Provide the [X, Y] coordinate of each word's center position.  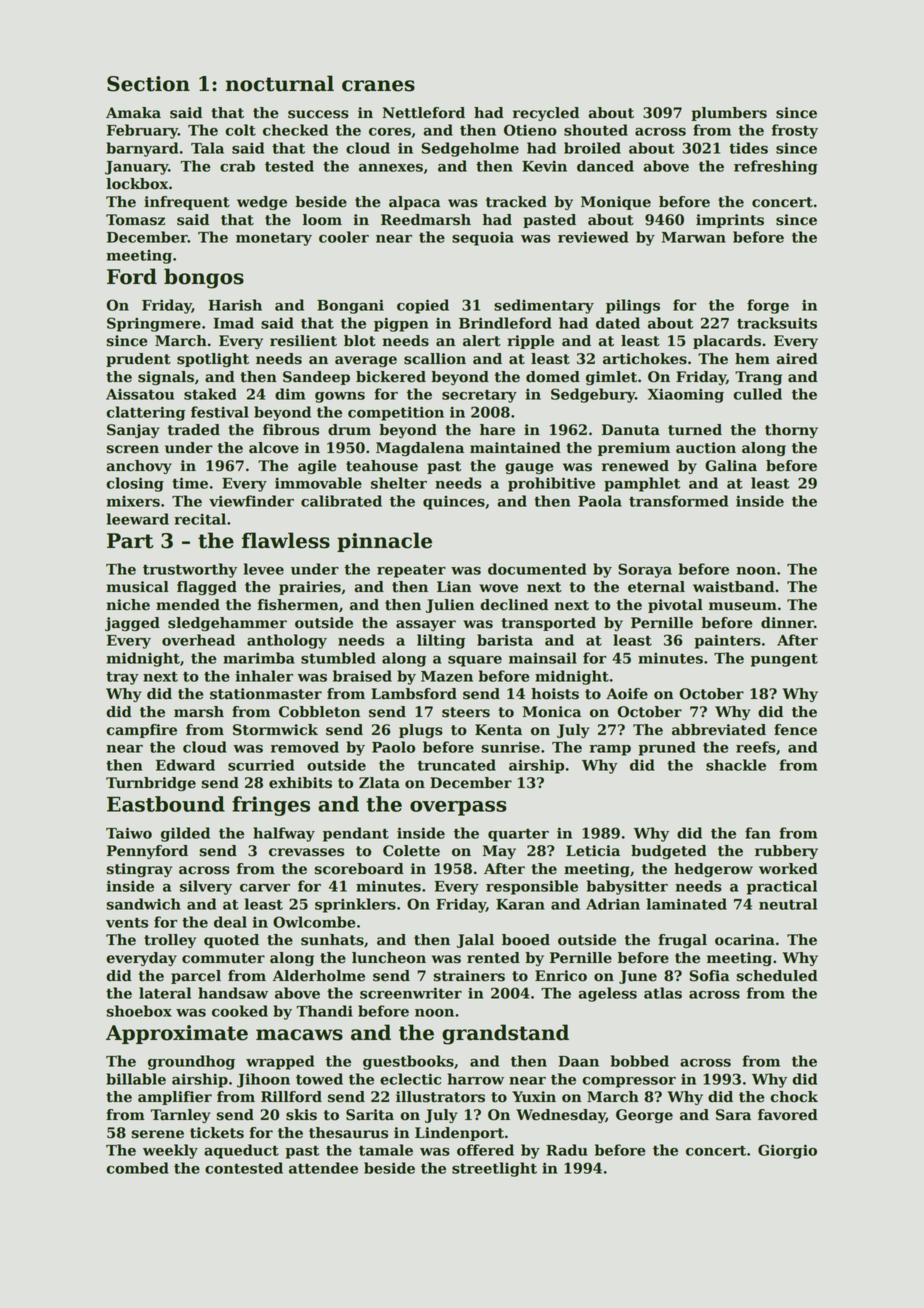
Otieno [530, 130]
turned [695, 430]
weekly [170, 1151]
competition [396, 413]
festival [220, 412]
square [475, 661]
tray [122, 678]
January [136, 168]
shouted [596, 130]
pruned [667, 748]
